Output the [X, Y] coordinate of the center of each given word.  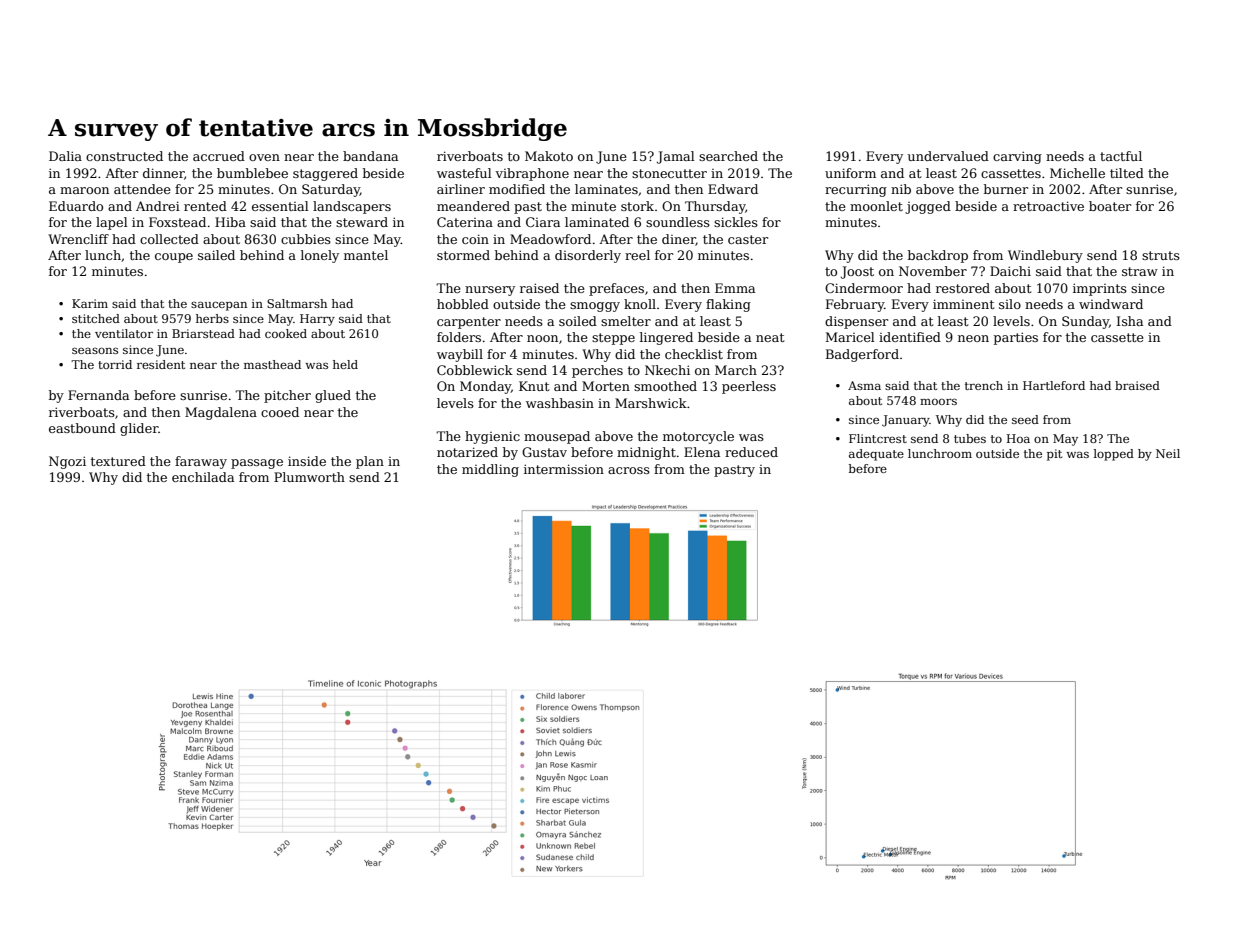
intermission [564, 469]
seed [1025, 419]
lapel [112, 223]
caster [748, 239]
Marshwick [651, 403]
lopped [1114, 455]
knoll [640, 304]
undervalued [948, 156]
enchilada [203, 477]
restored [963, 288]
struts [1161, 255]
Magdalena [221, 413]
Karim [90, 303]
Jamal [676, 157]
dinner [164, 174]
